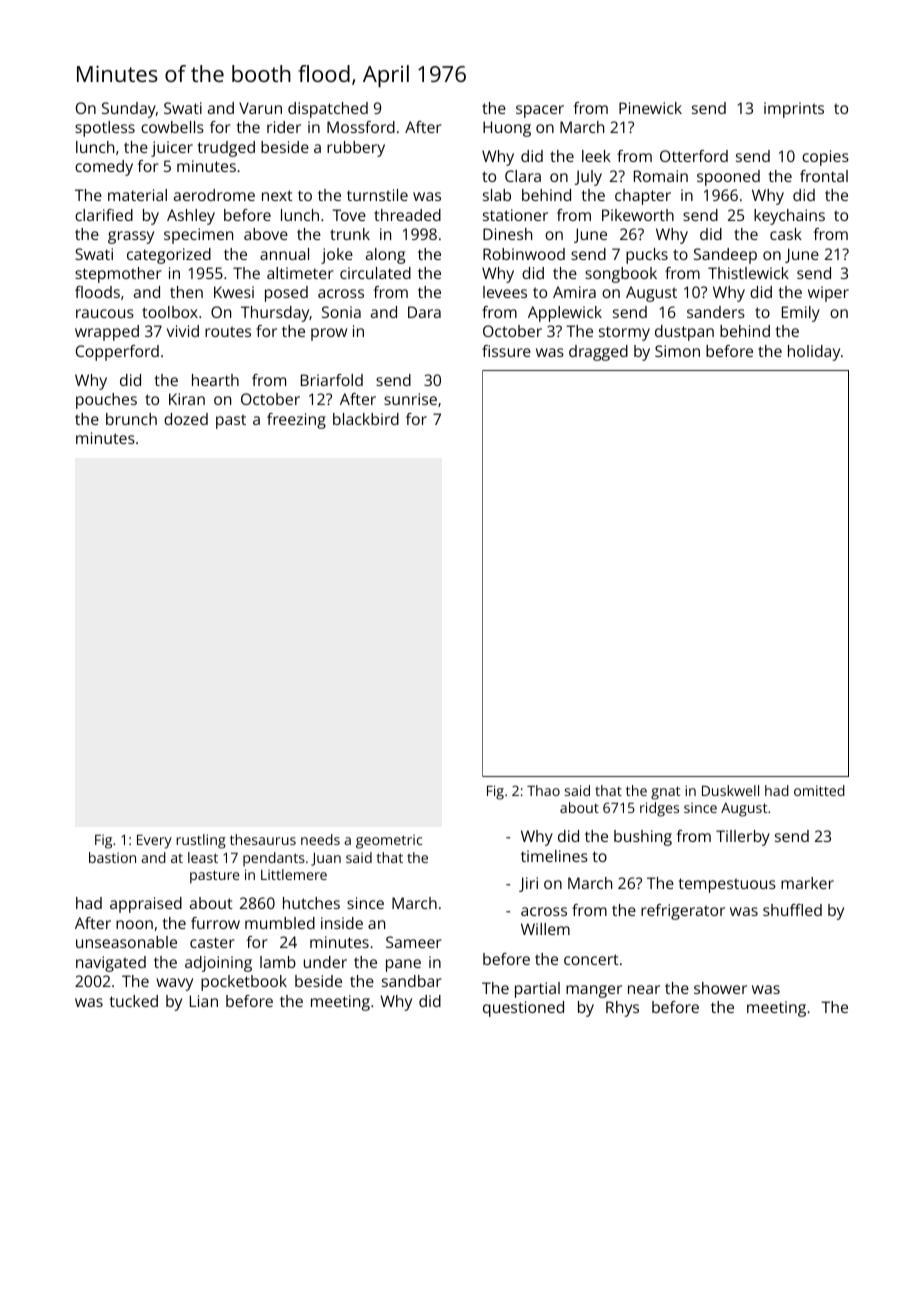 The width and height of the screenshot is (924, 1308). What do you see at coordinates (824, 176) in the screenshot?
I see `frontal` at bounding box center [824, 176].
